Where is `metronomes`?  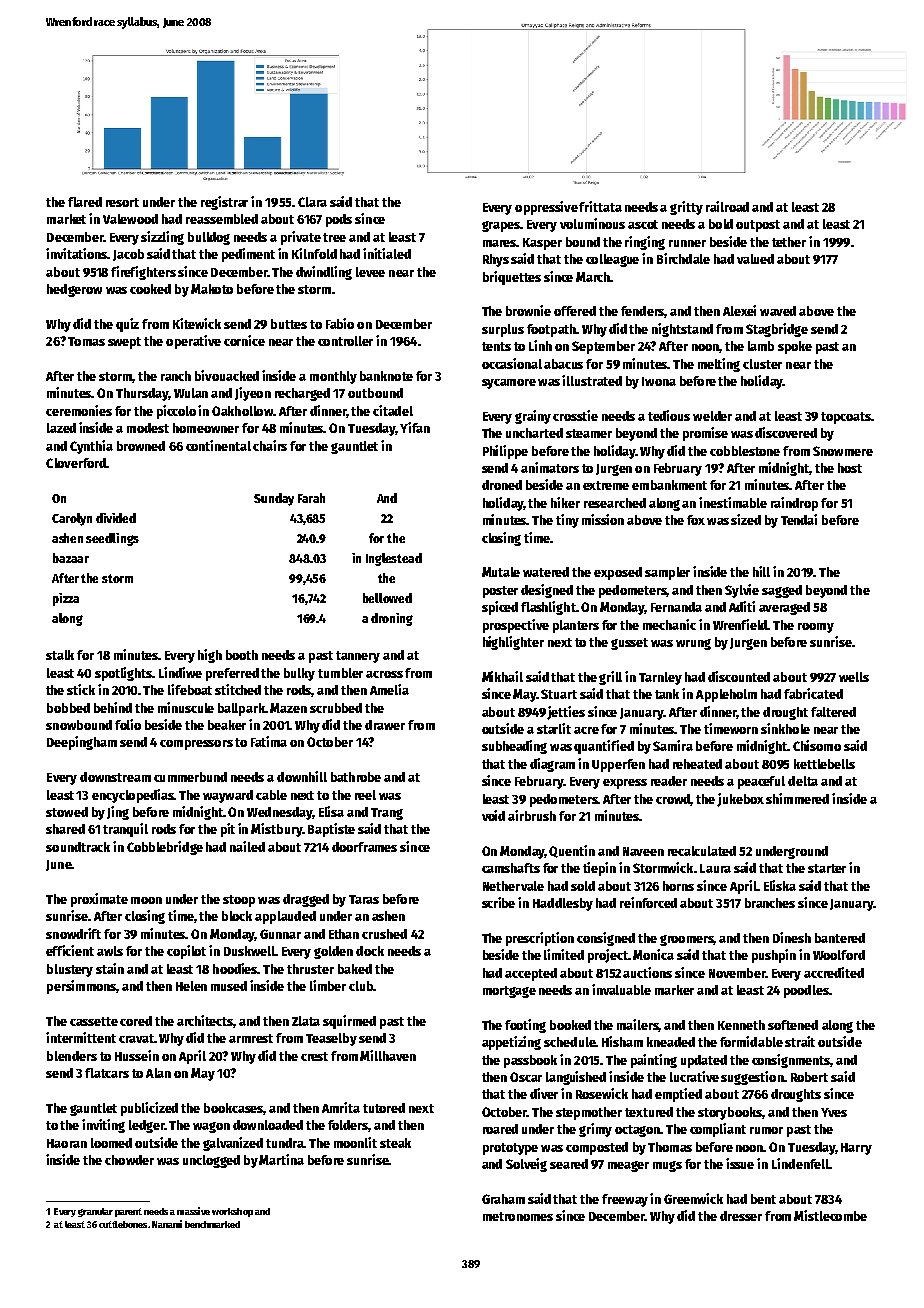
metronomes is located at coordinates (518, 1216).
